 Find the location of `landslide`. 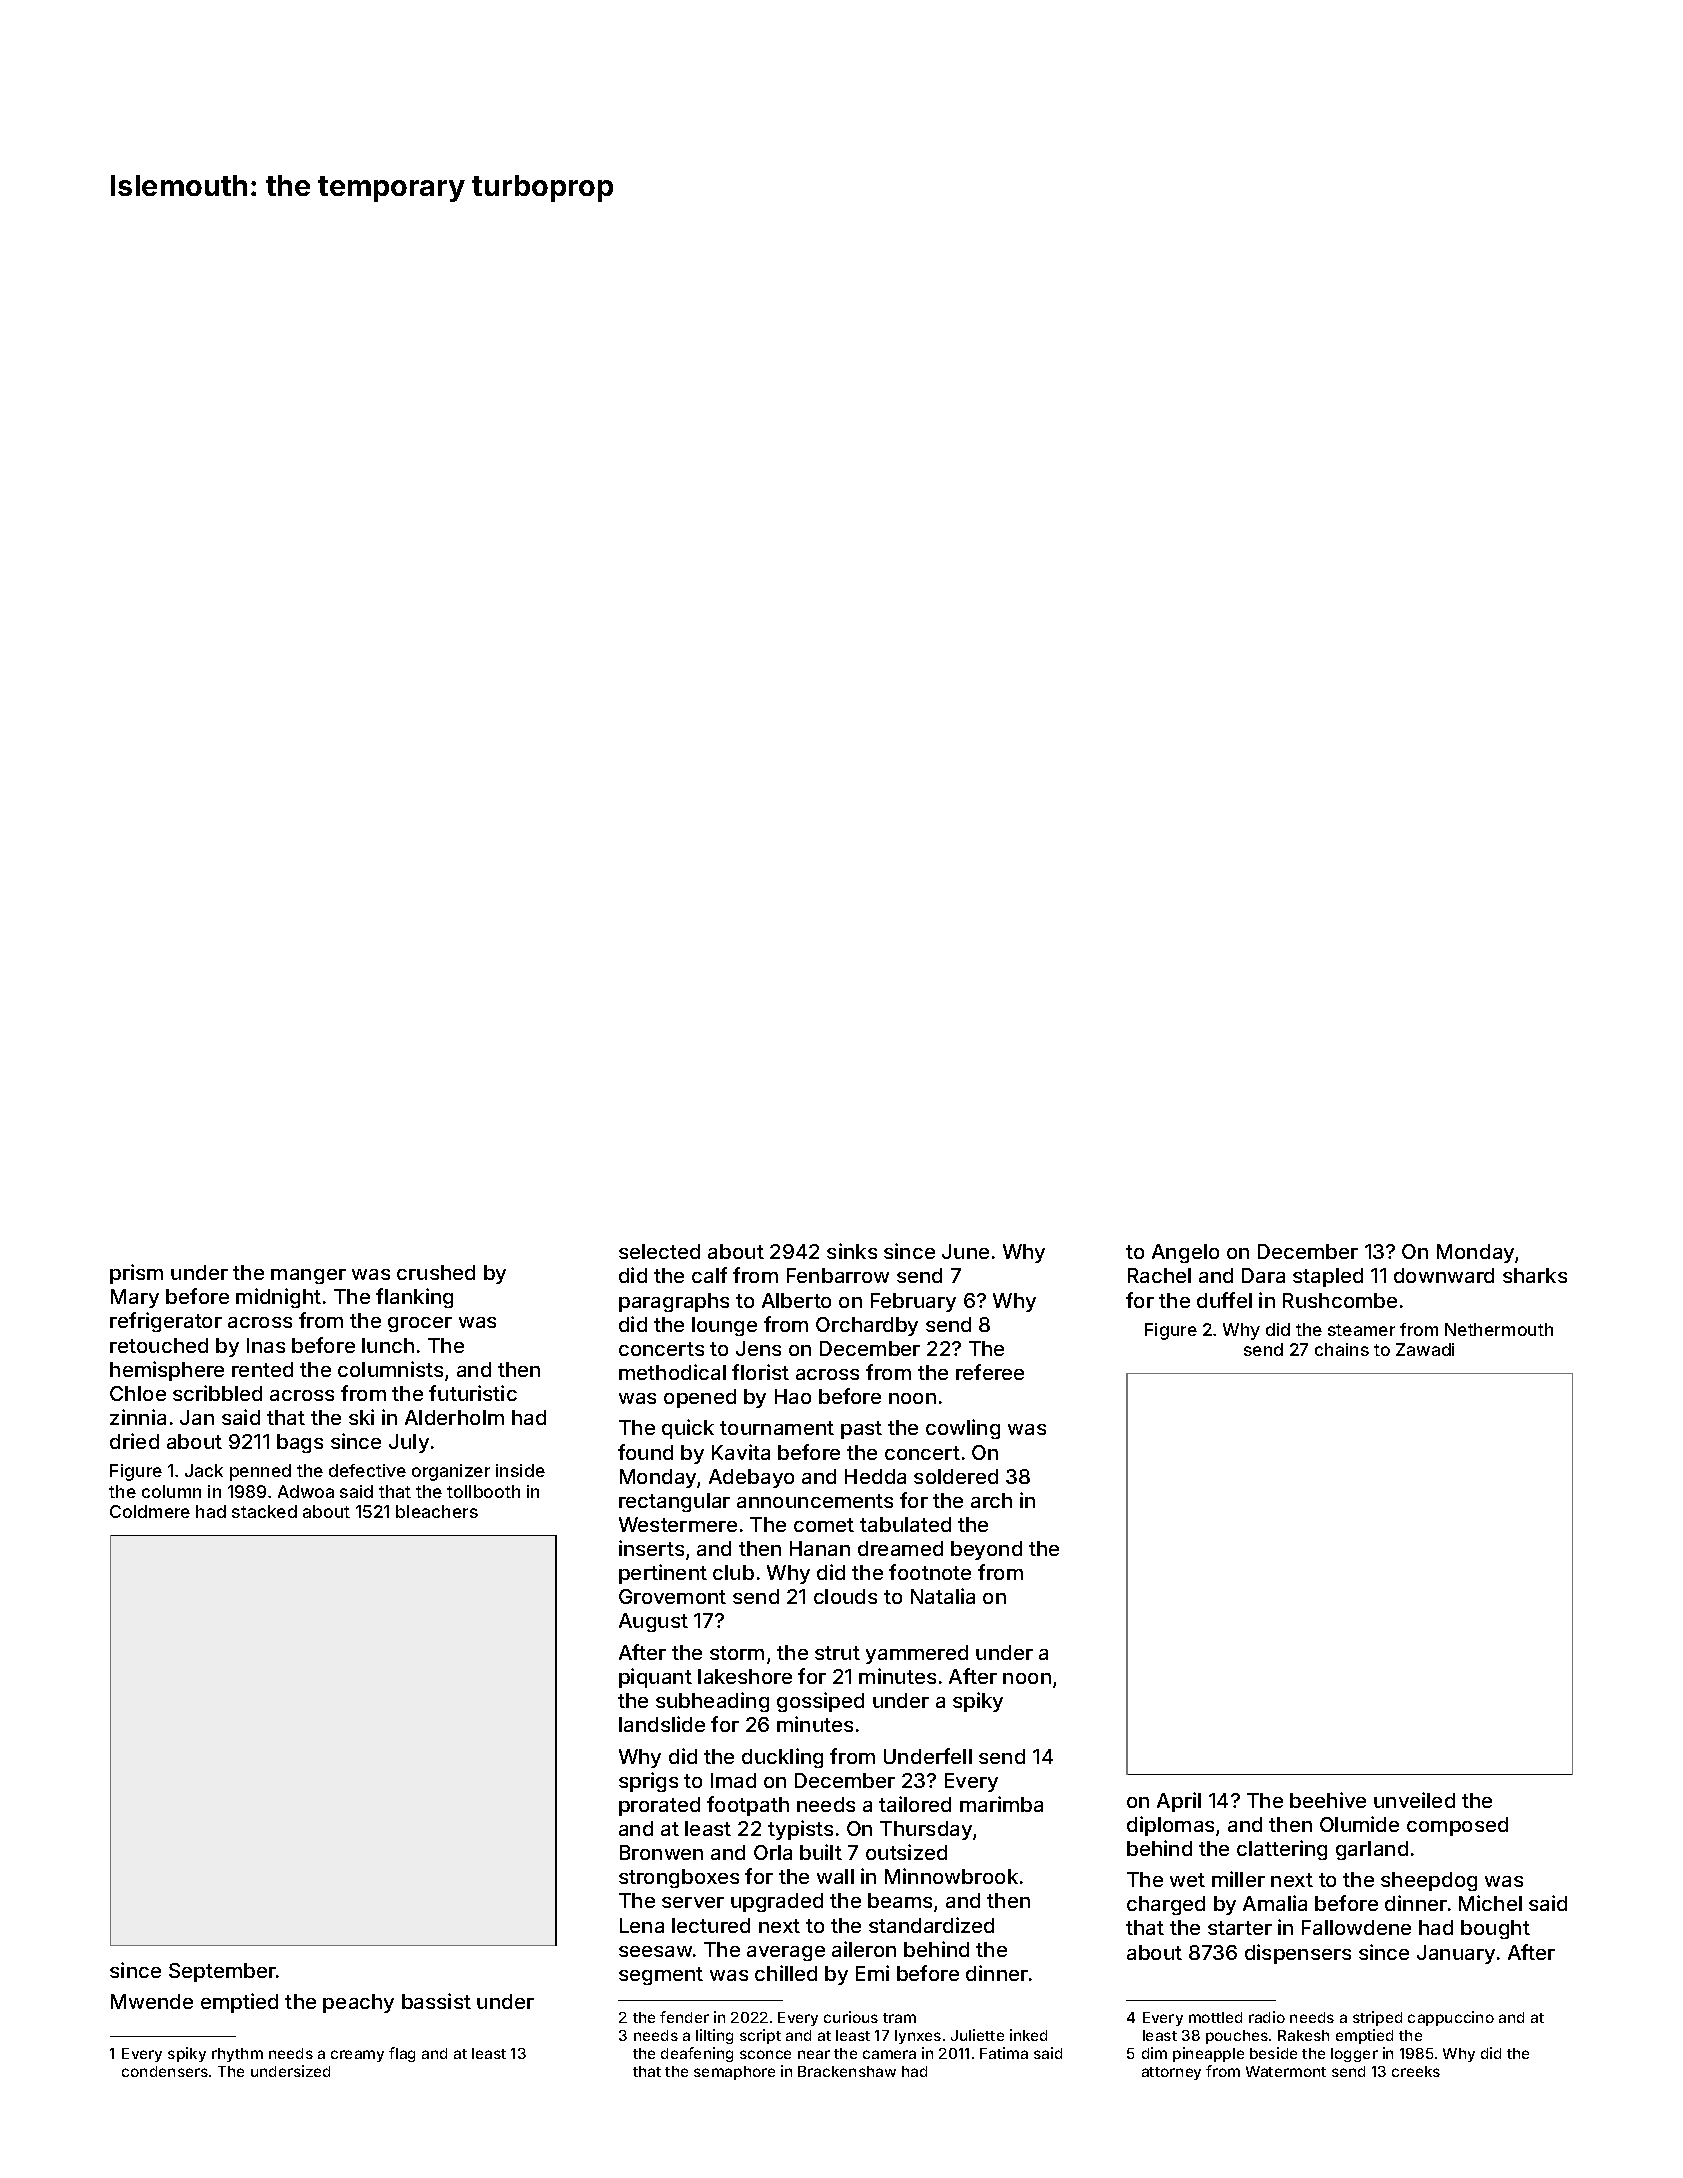

landslide is located at coordinates (662, 1724).
